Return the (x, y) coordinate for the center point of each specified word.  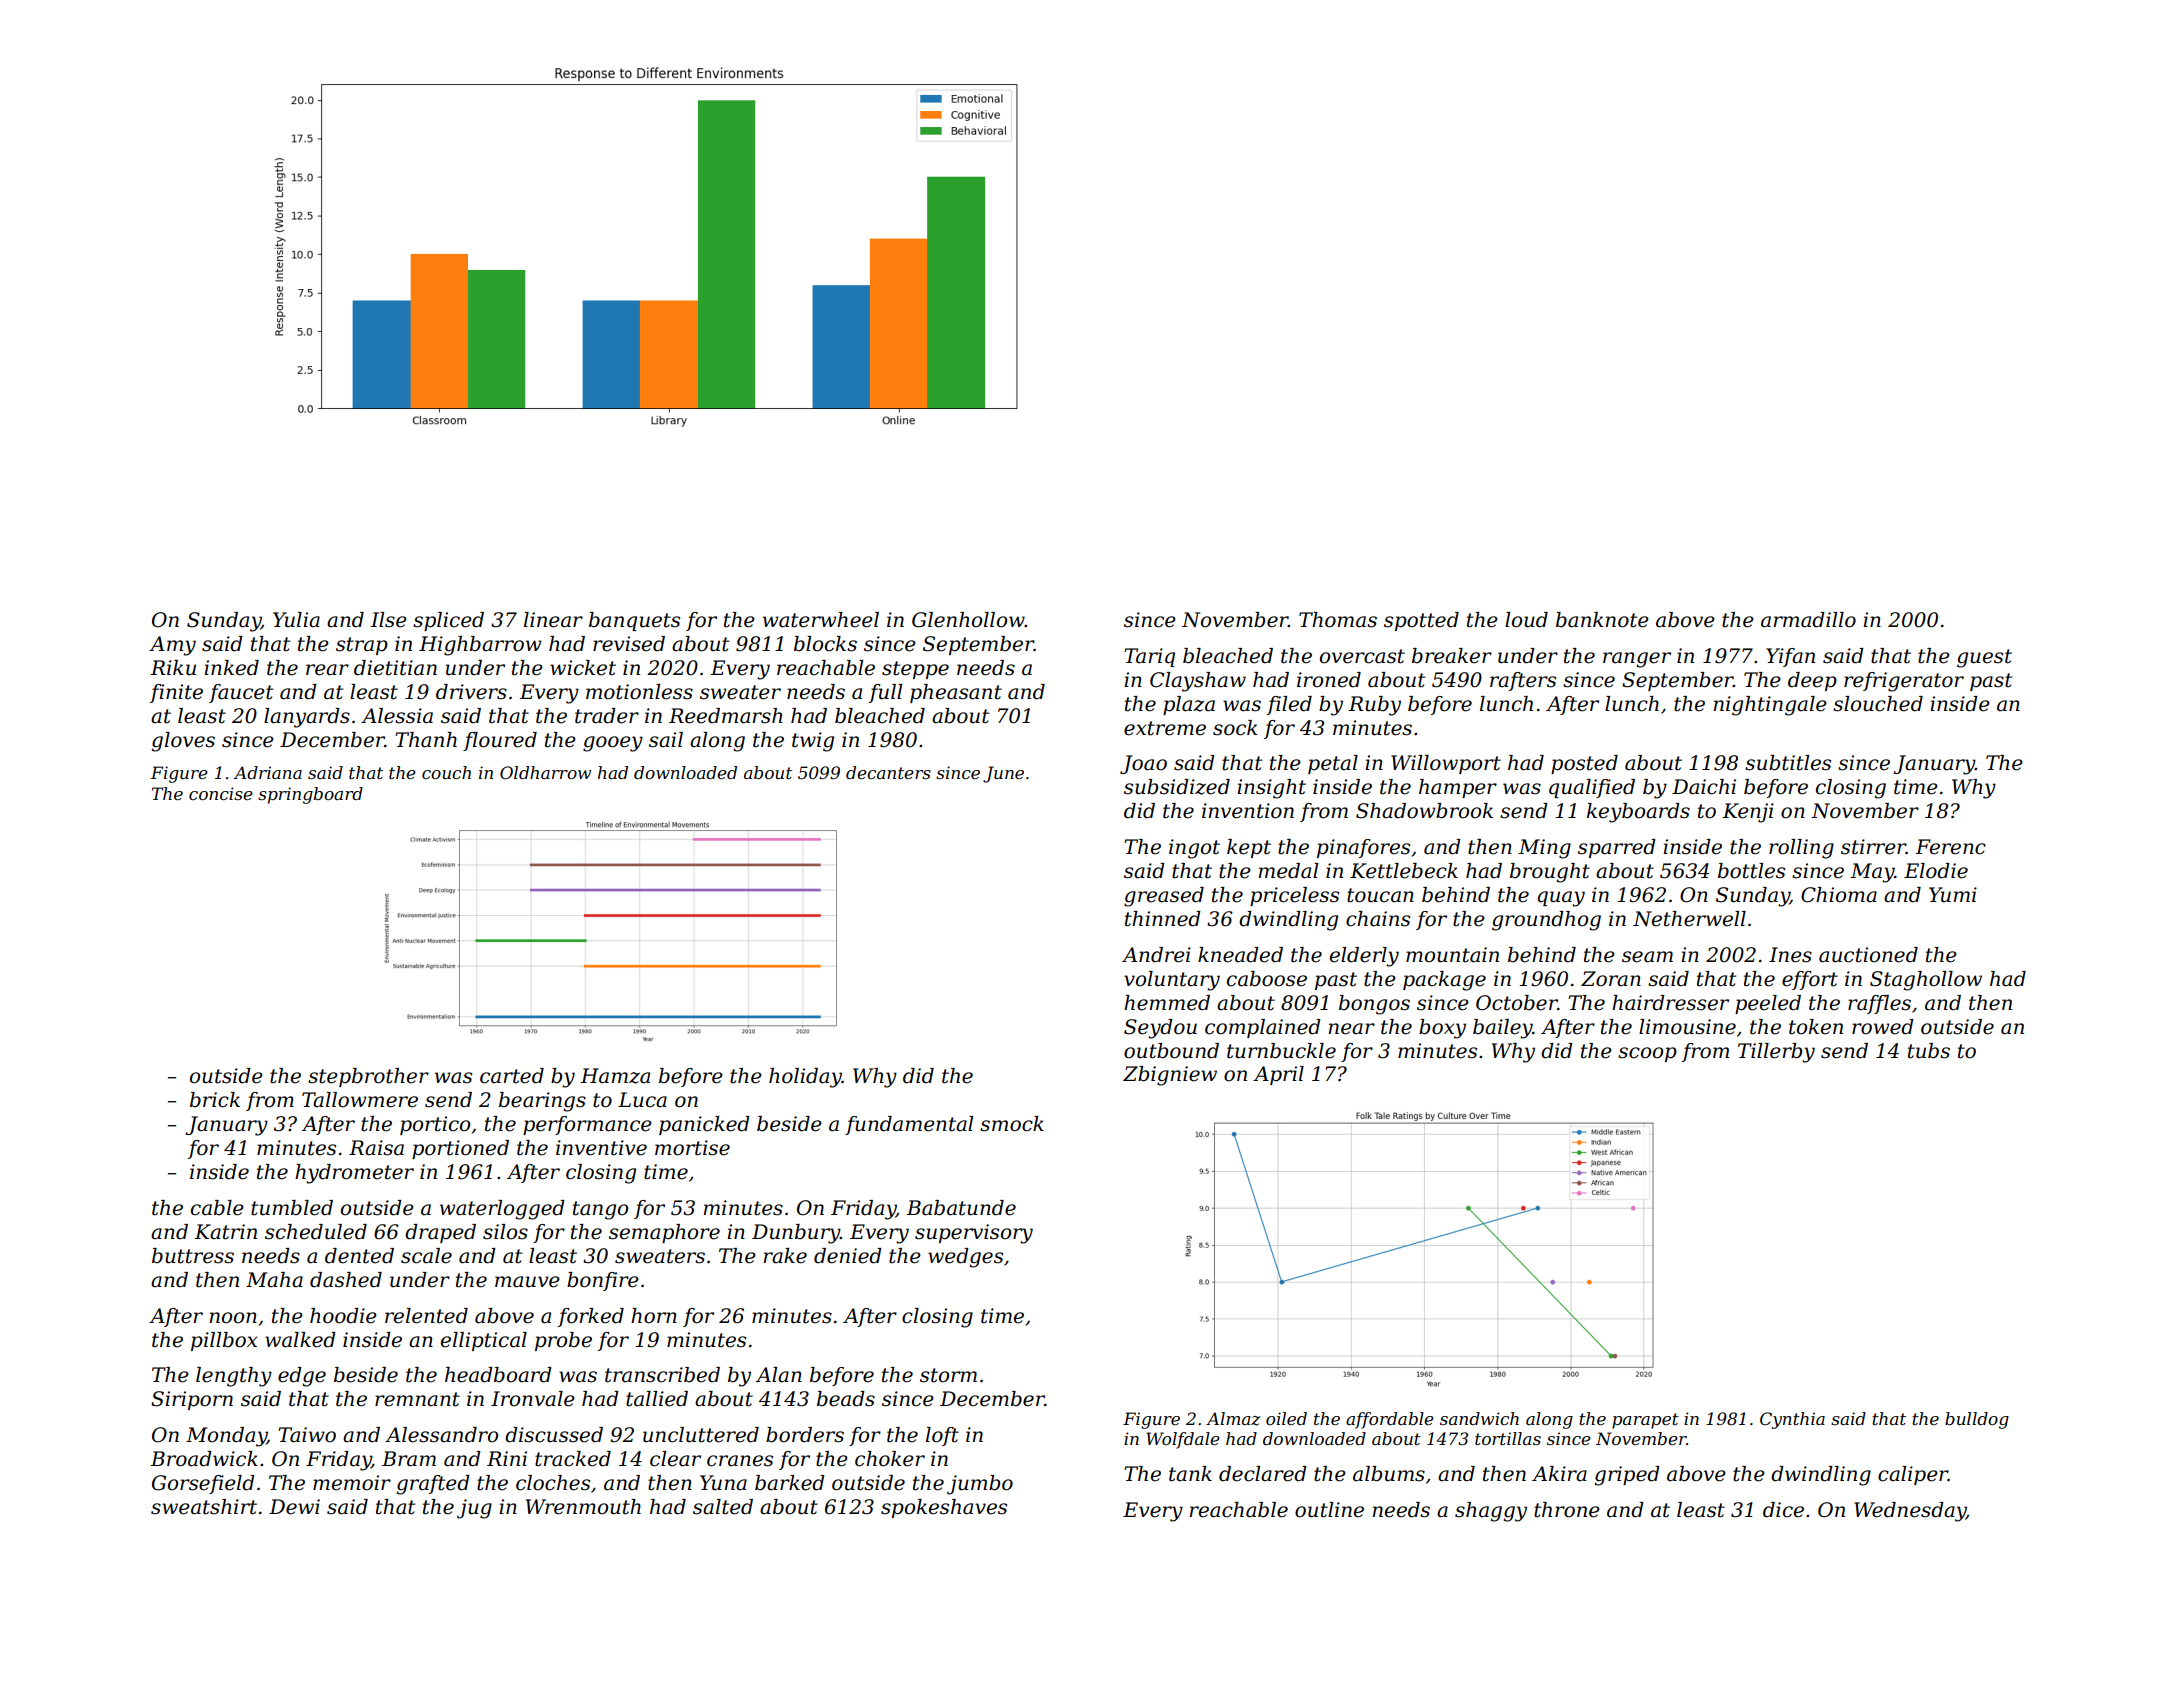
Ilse (388, 620)
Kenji (1748, 813)
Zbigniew (1170, 1076)
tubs (1929, 1051)
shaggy (1491, 1512)
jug (474, 1509)
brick (215, 1100)
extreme (1165, 728)
